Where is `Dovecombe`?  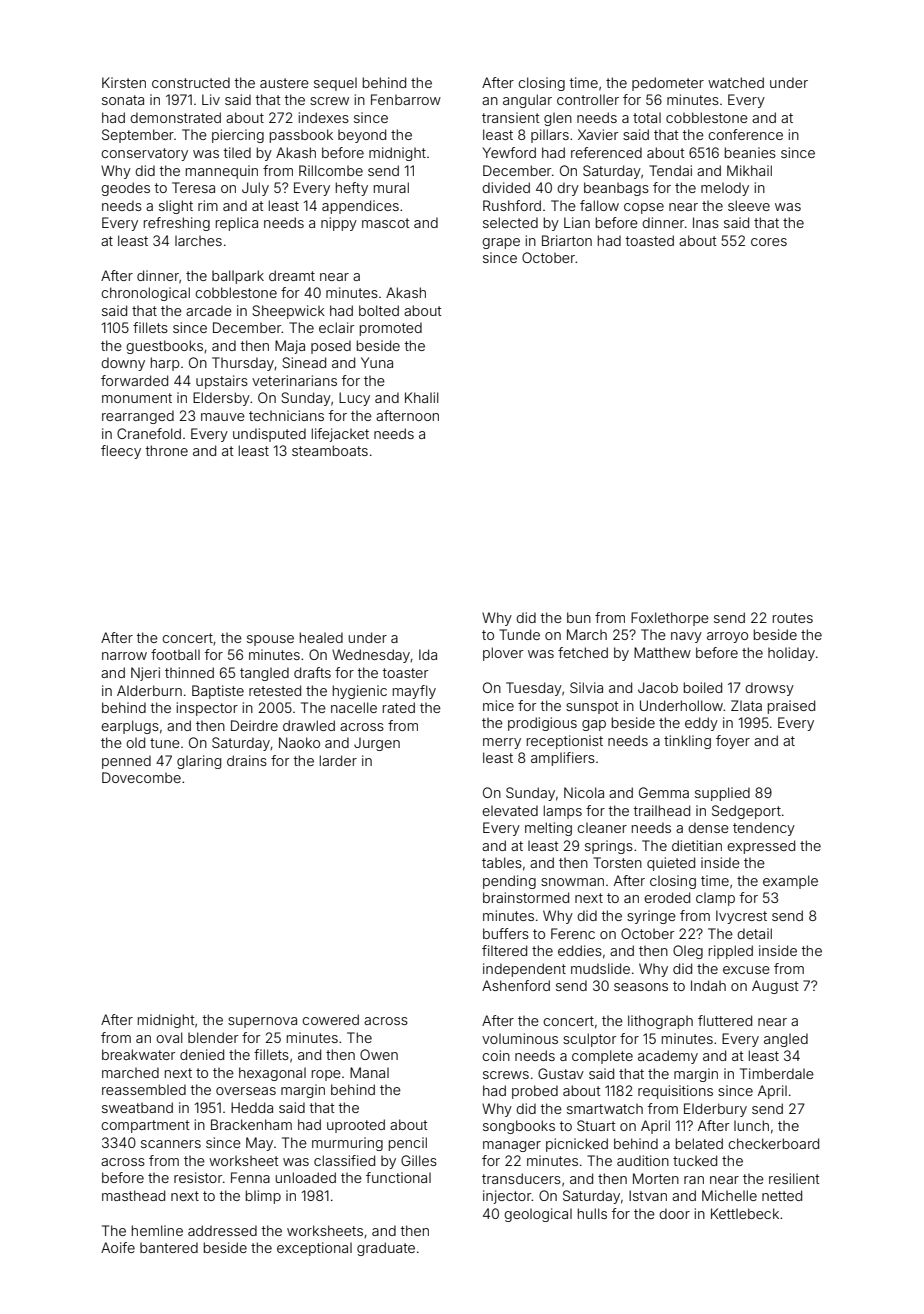 Dovecombe is located at coordinates (141, 777).
